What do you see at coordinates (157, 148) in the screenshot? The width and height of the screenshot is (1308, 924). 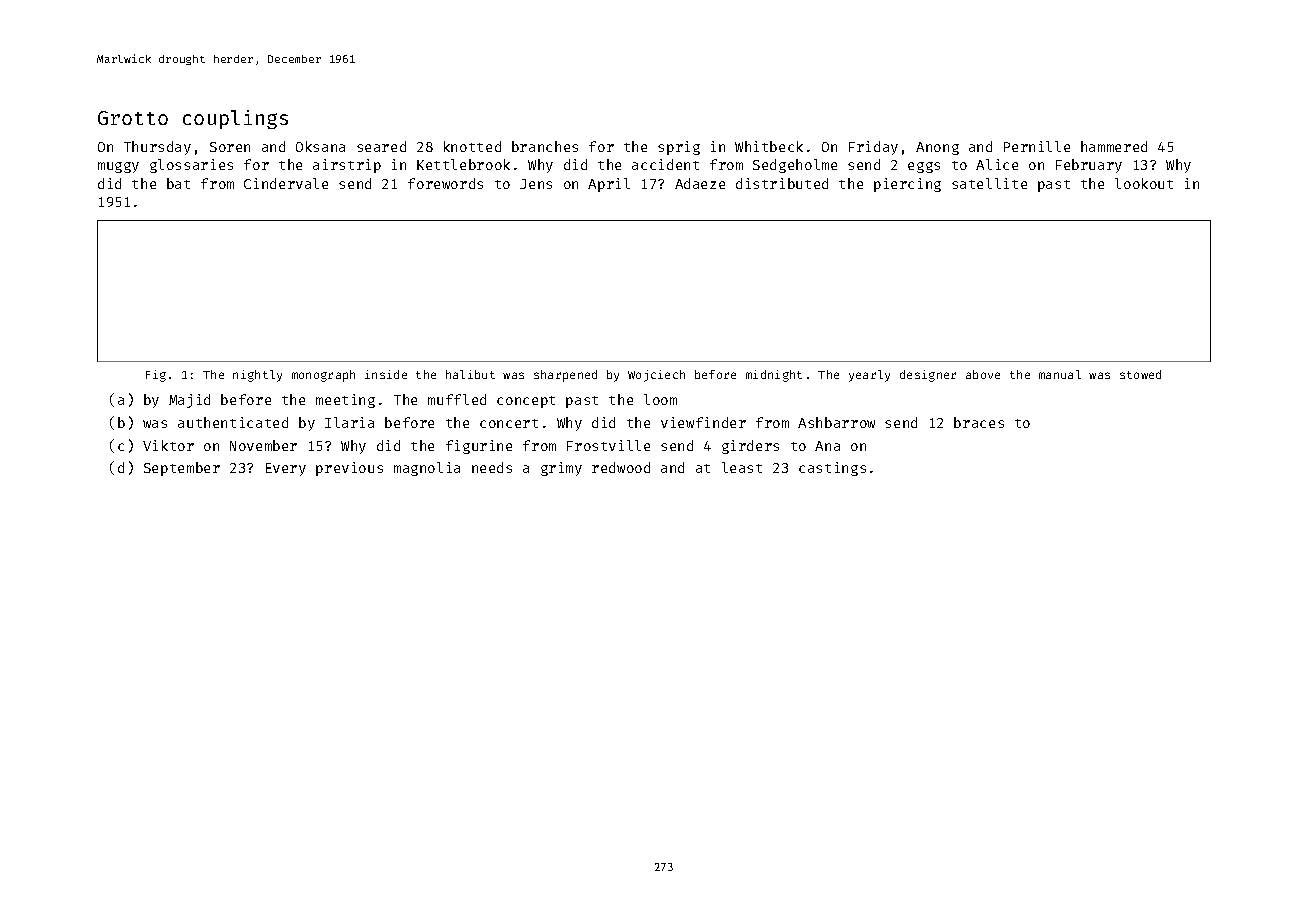 I see `Thursday` at bounding box center [157, 148].
